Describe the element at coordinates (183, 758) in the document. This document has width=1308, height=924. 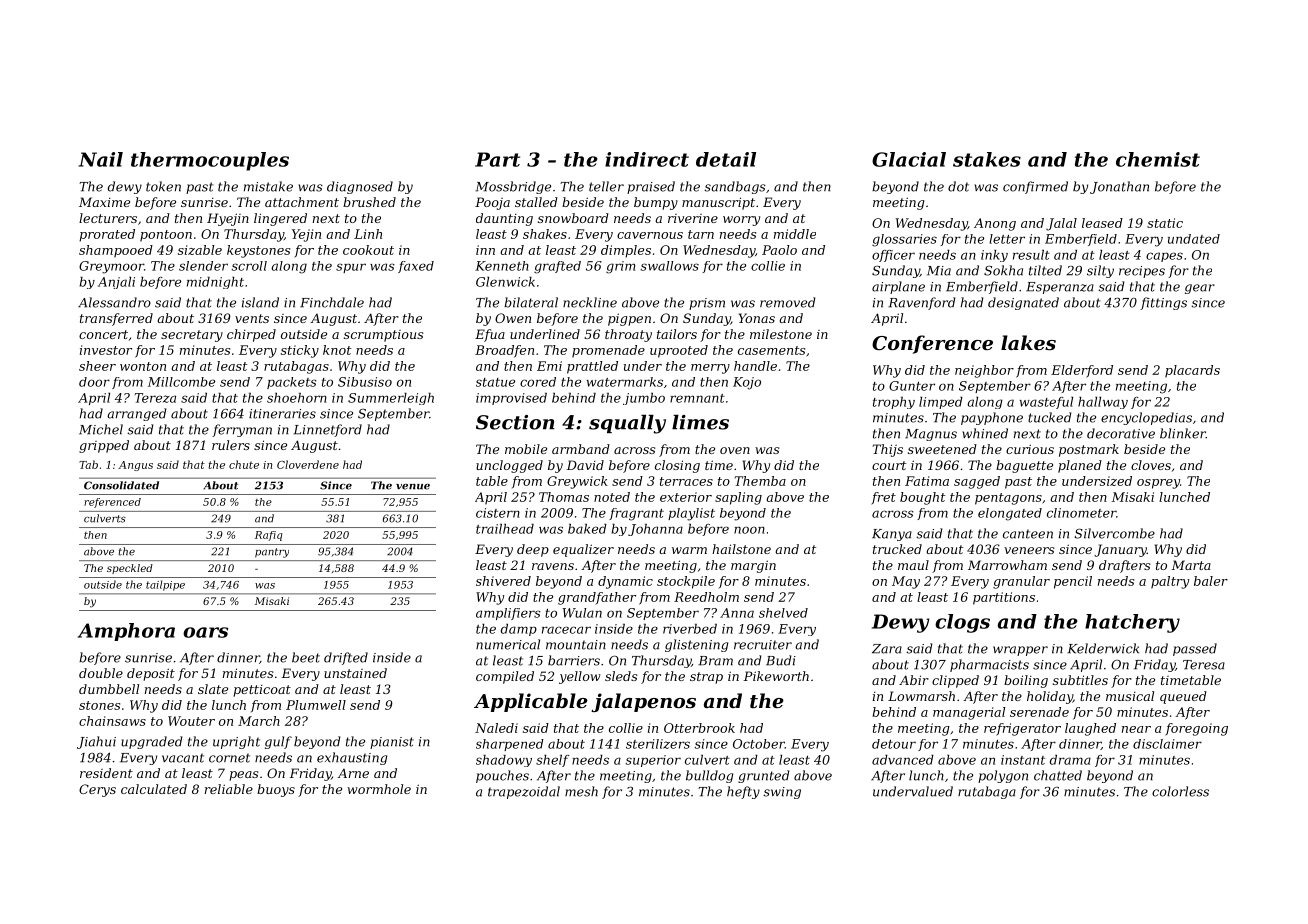
I see `vacant` at that location.
